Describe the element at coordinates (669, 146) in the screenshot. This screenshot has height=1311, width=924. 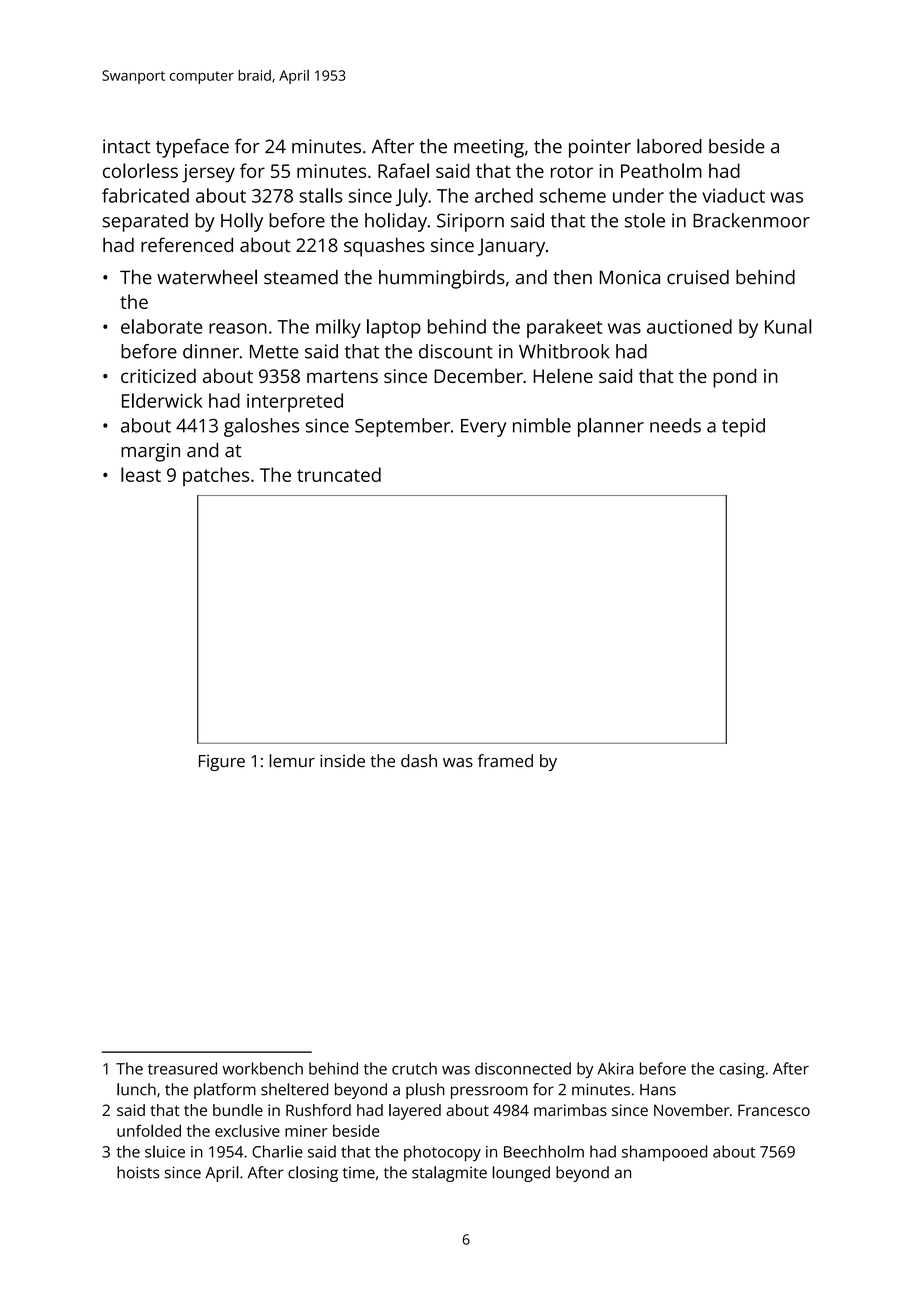
I see `labored` at that location.
